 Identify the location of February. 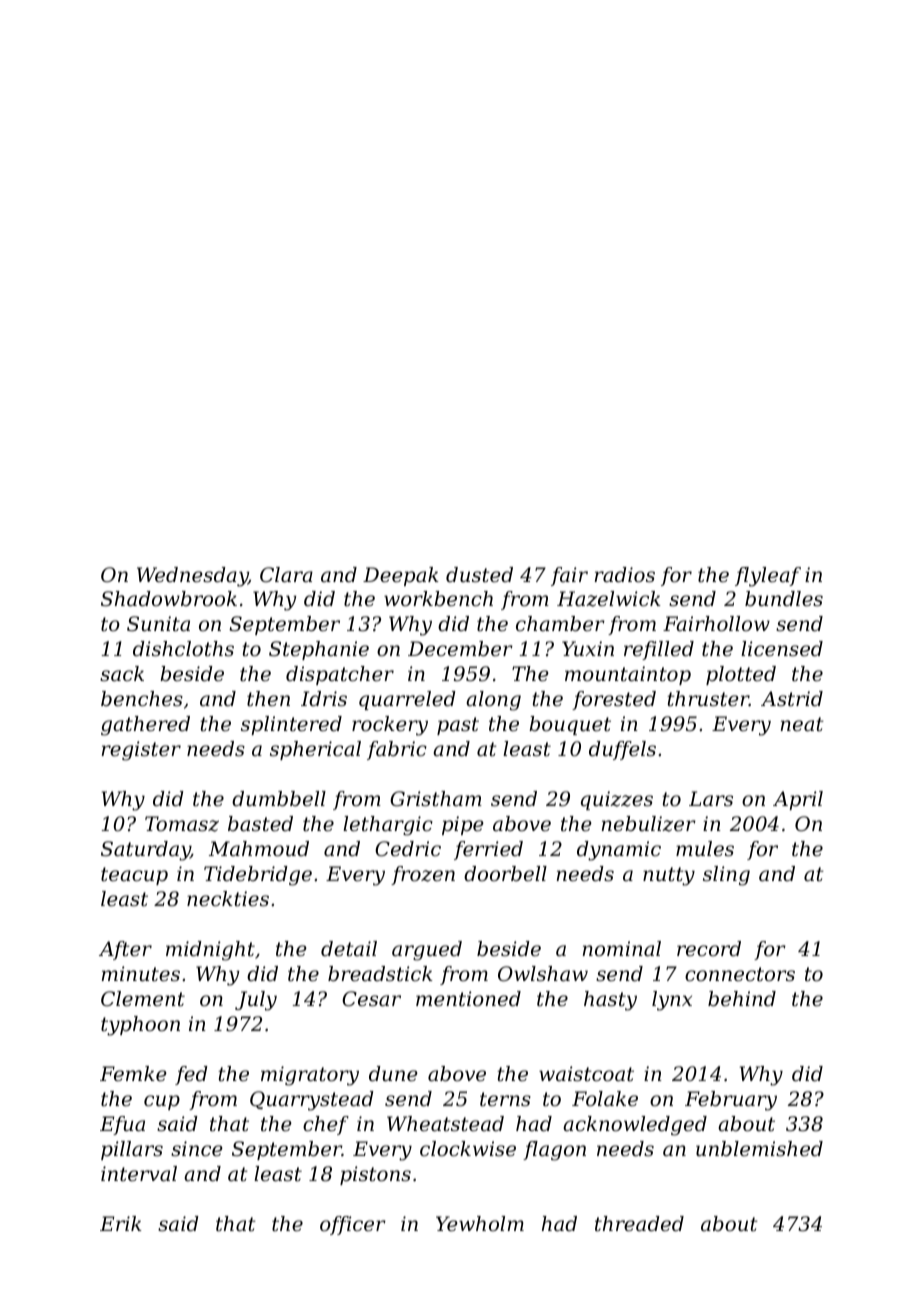
(731, 1101).
